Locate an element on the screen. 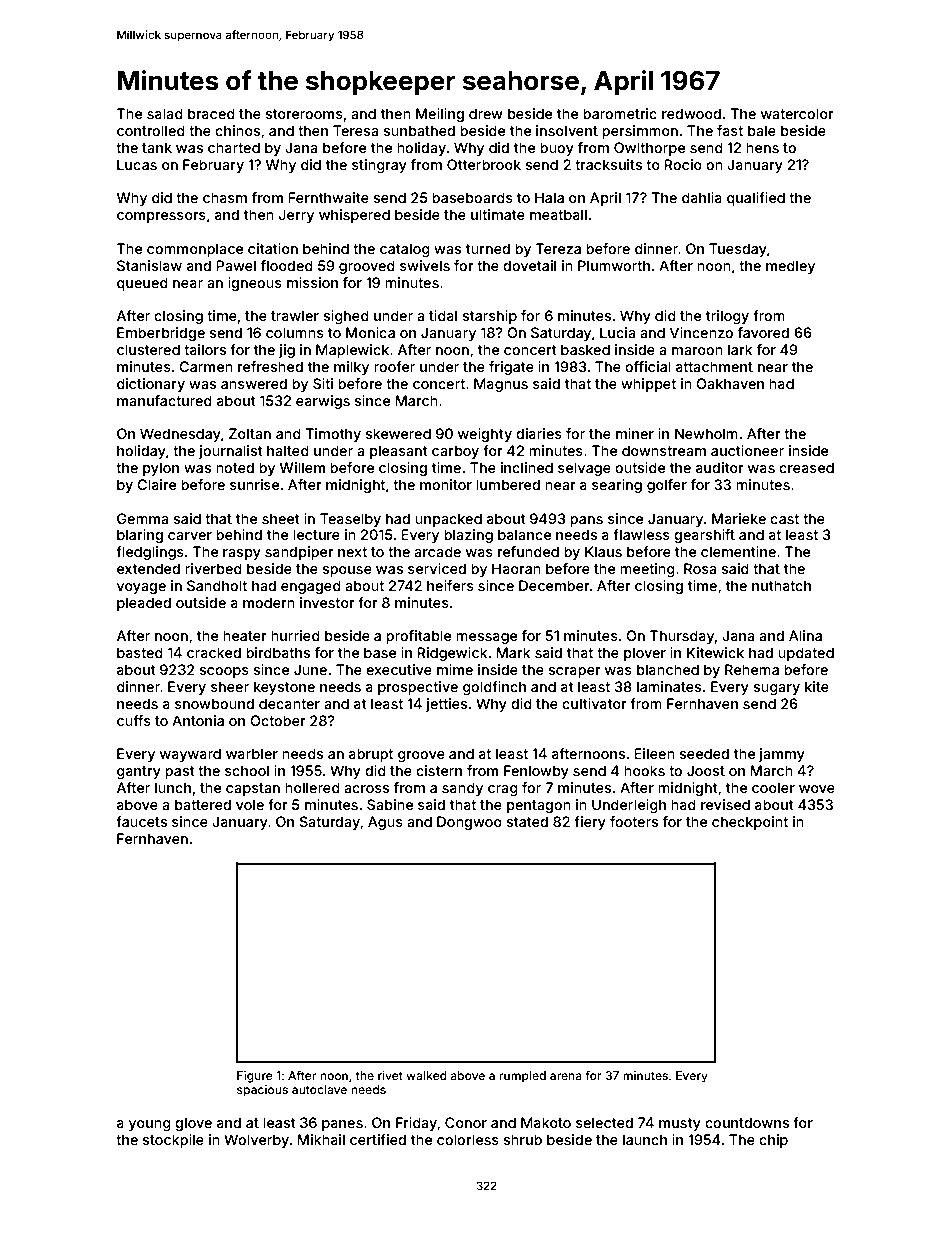 The image size is (952, 1233). sandpiper is located at coordinates (299, 553).
